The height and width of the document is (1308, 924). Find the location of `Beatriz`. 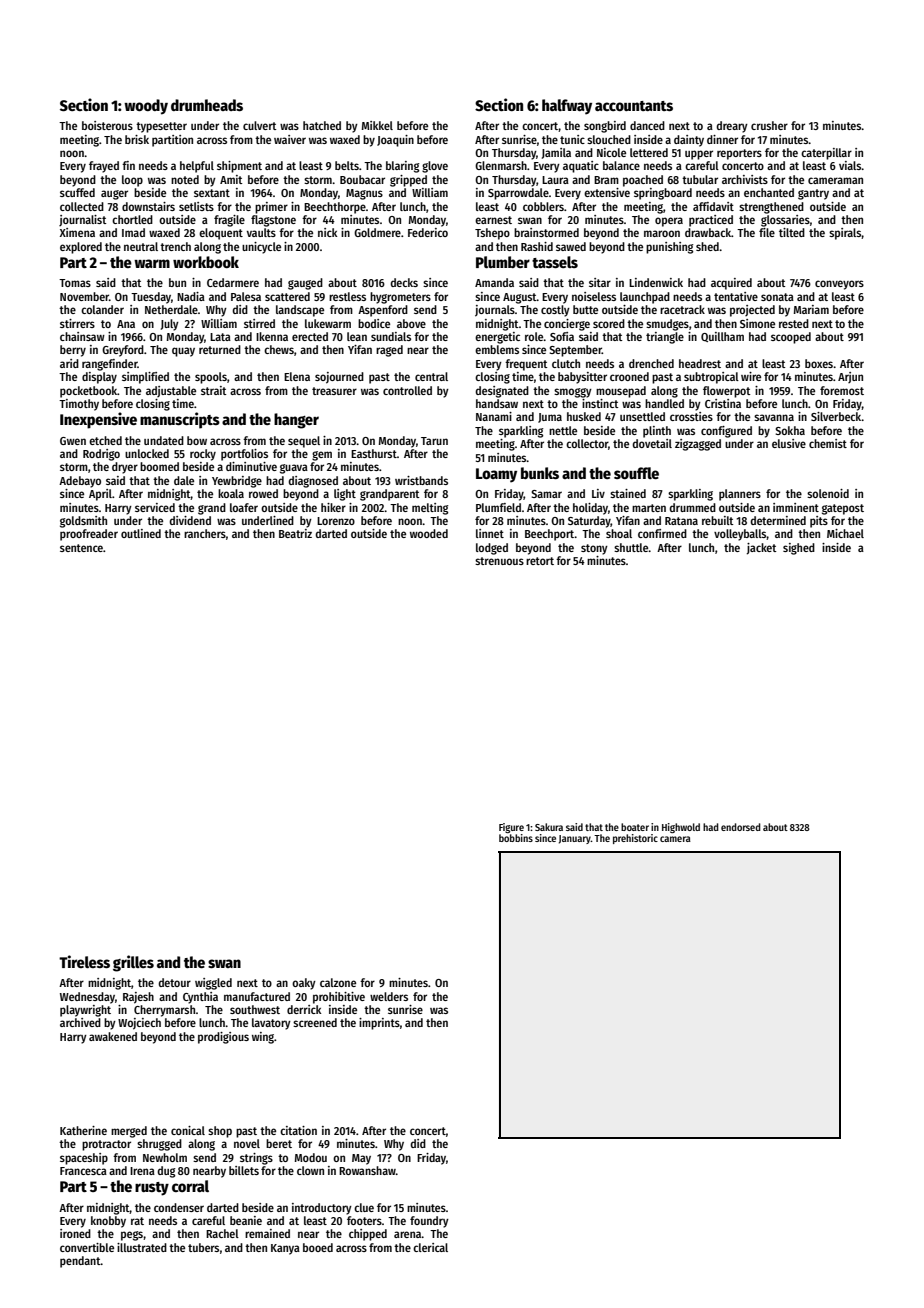

Beatriz is located at coordinates (295, 533).
